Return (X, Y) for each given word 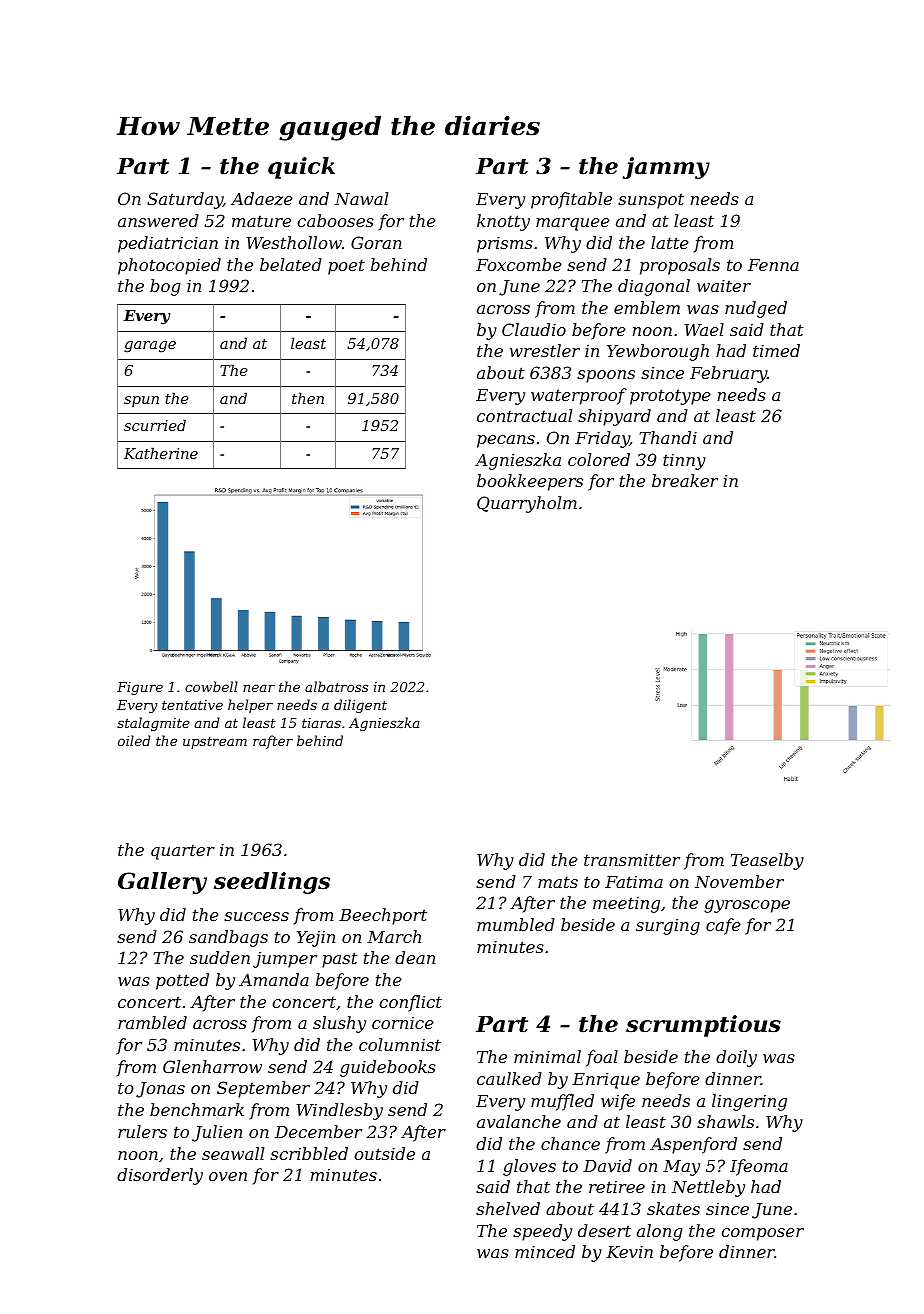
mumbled (516, 924)
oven (228, 1176)
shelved (508, 1208)
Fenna (773, 265)
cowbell (211, 686)
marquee (573, 224)
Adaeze (262, 199)
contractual (524, 415)
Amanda (274, 979)
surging (668, 927)
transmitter (632, 860)
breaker (685, 480)
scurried (155, 425)
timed (776, 350)
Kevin (629, 1252)
